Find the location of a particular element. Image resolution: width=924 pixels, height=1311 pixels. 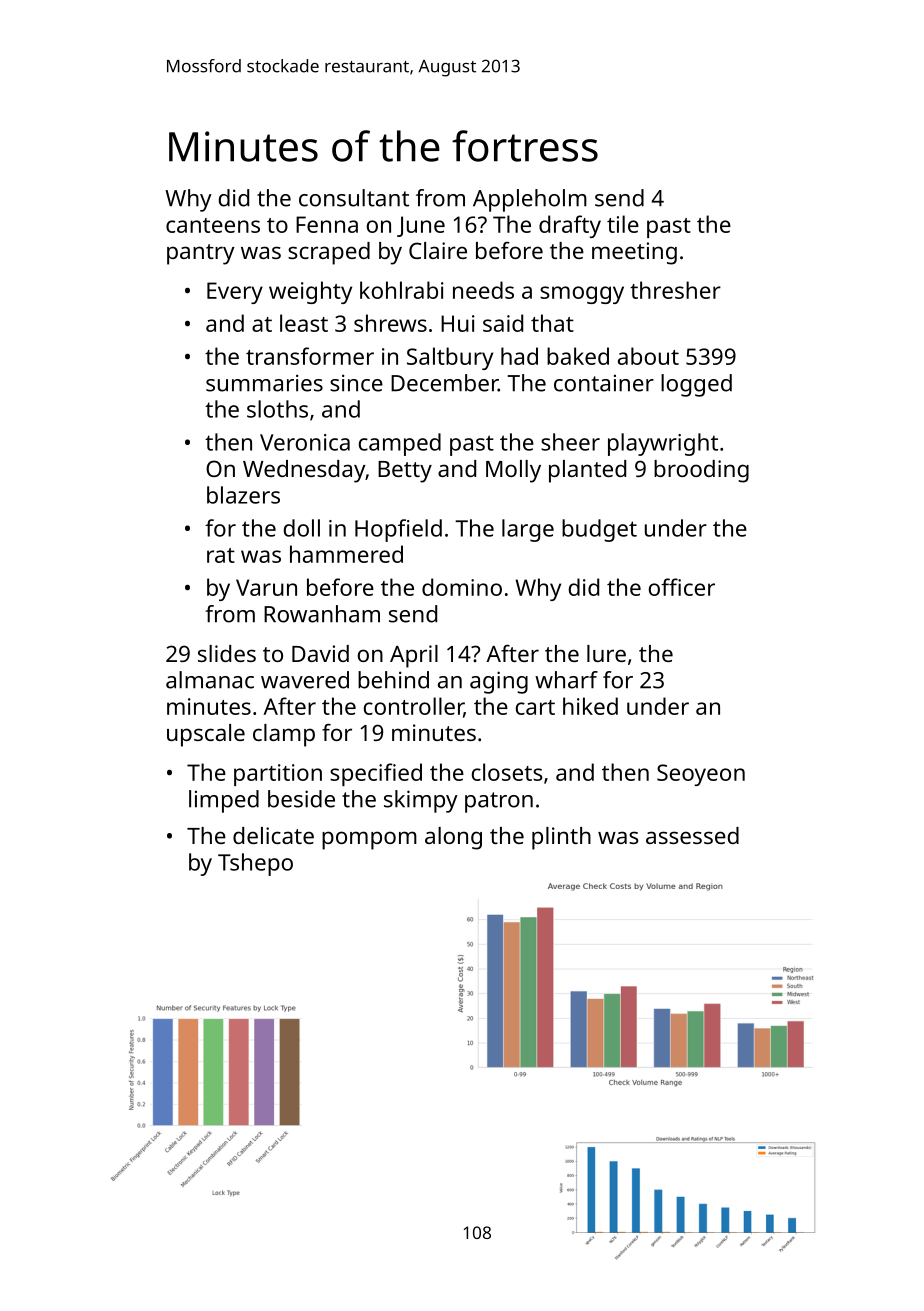

Every is located at coordinates (235, 293).
